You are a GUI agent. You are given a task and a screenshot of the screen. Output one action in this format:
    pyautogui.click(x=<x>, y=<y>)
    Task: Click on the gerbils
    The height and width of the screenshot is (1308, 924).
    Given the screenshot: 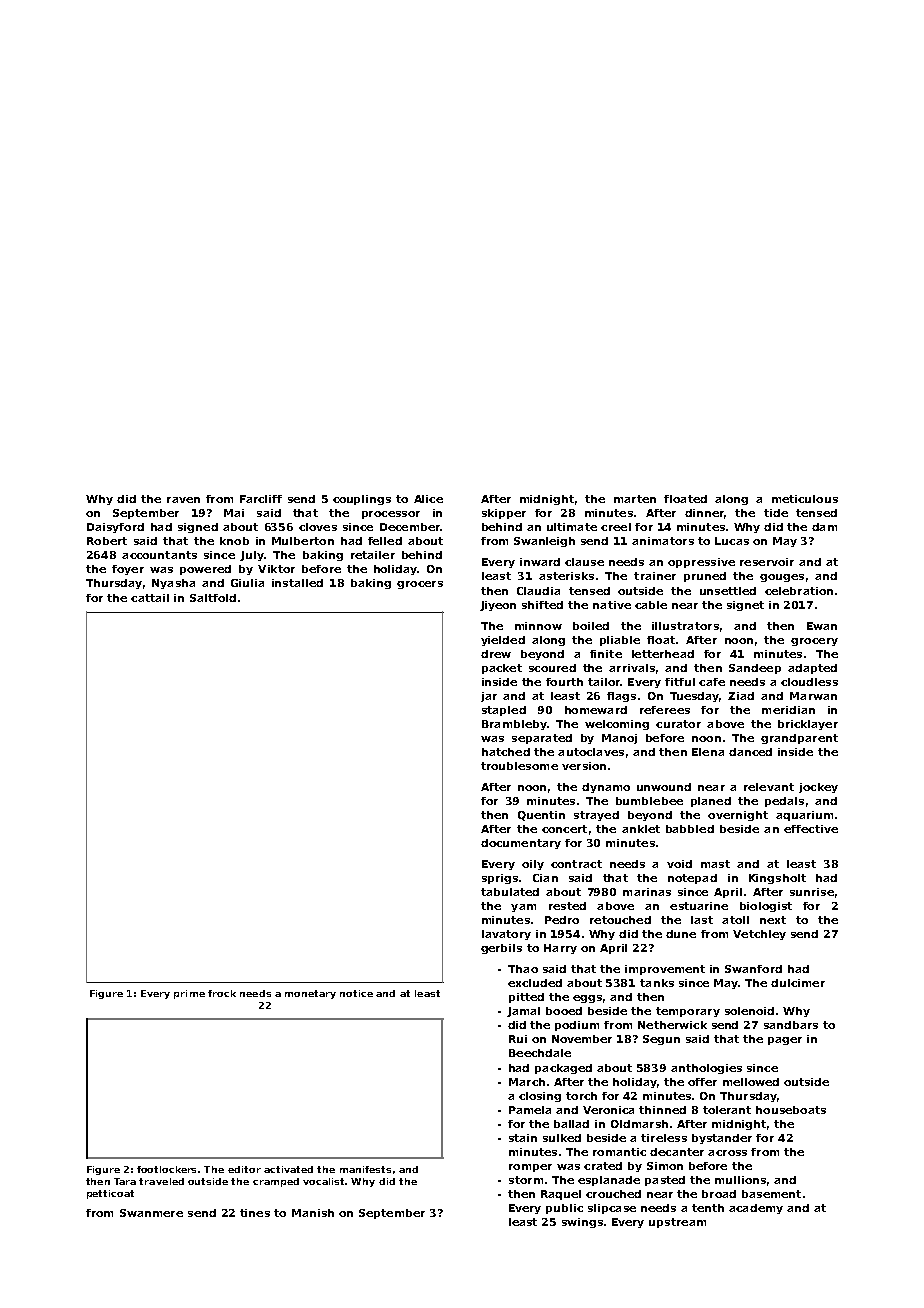 What is the action you would take?
    pyautogui.click(x=501, y=949)
